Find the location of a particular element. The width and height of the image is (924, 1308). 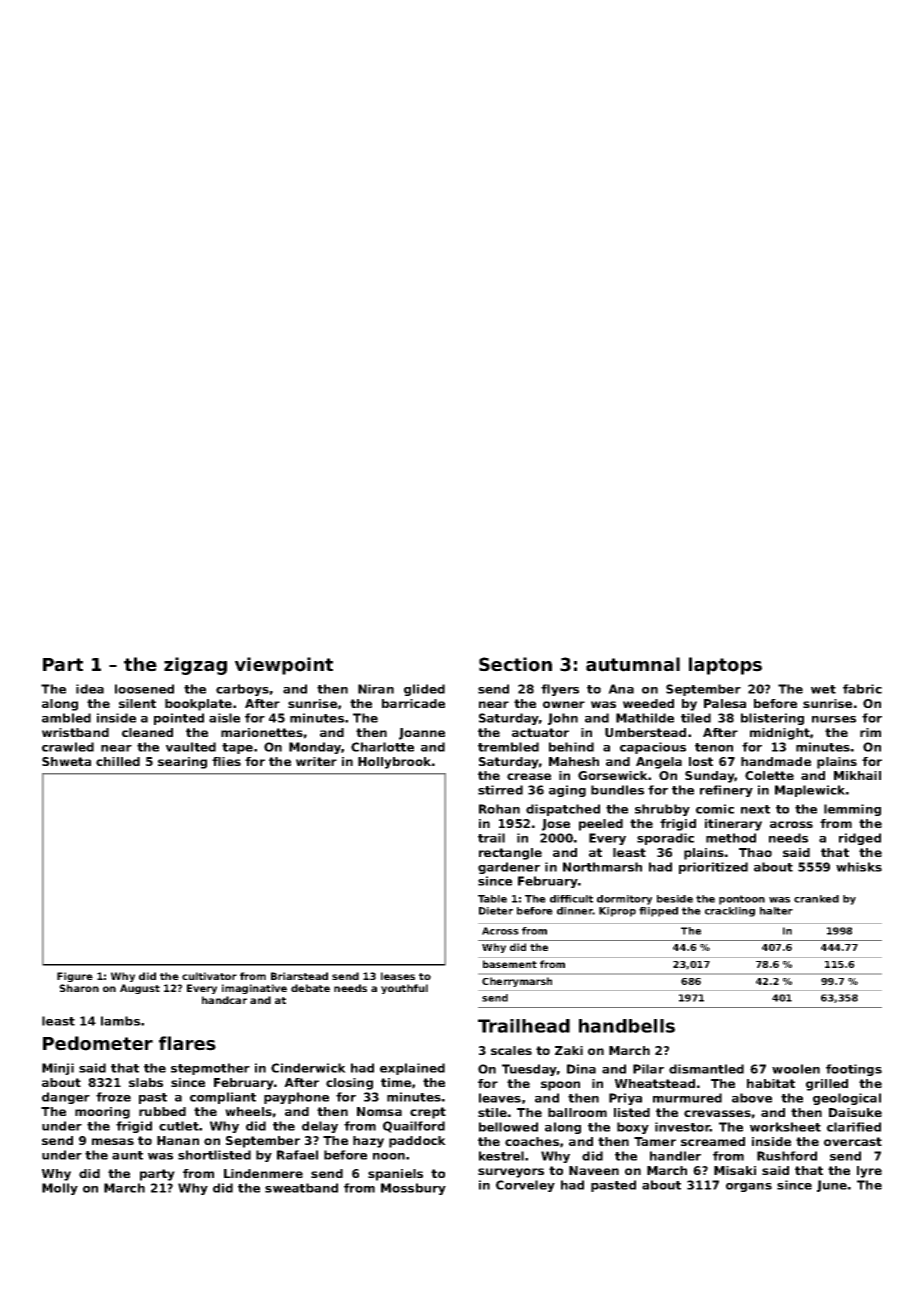

Section is located at coordinates (515, 664).
